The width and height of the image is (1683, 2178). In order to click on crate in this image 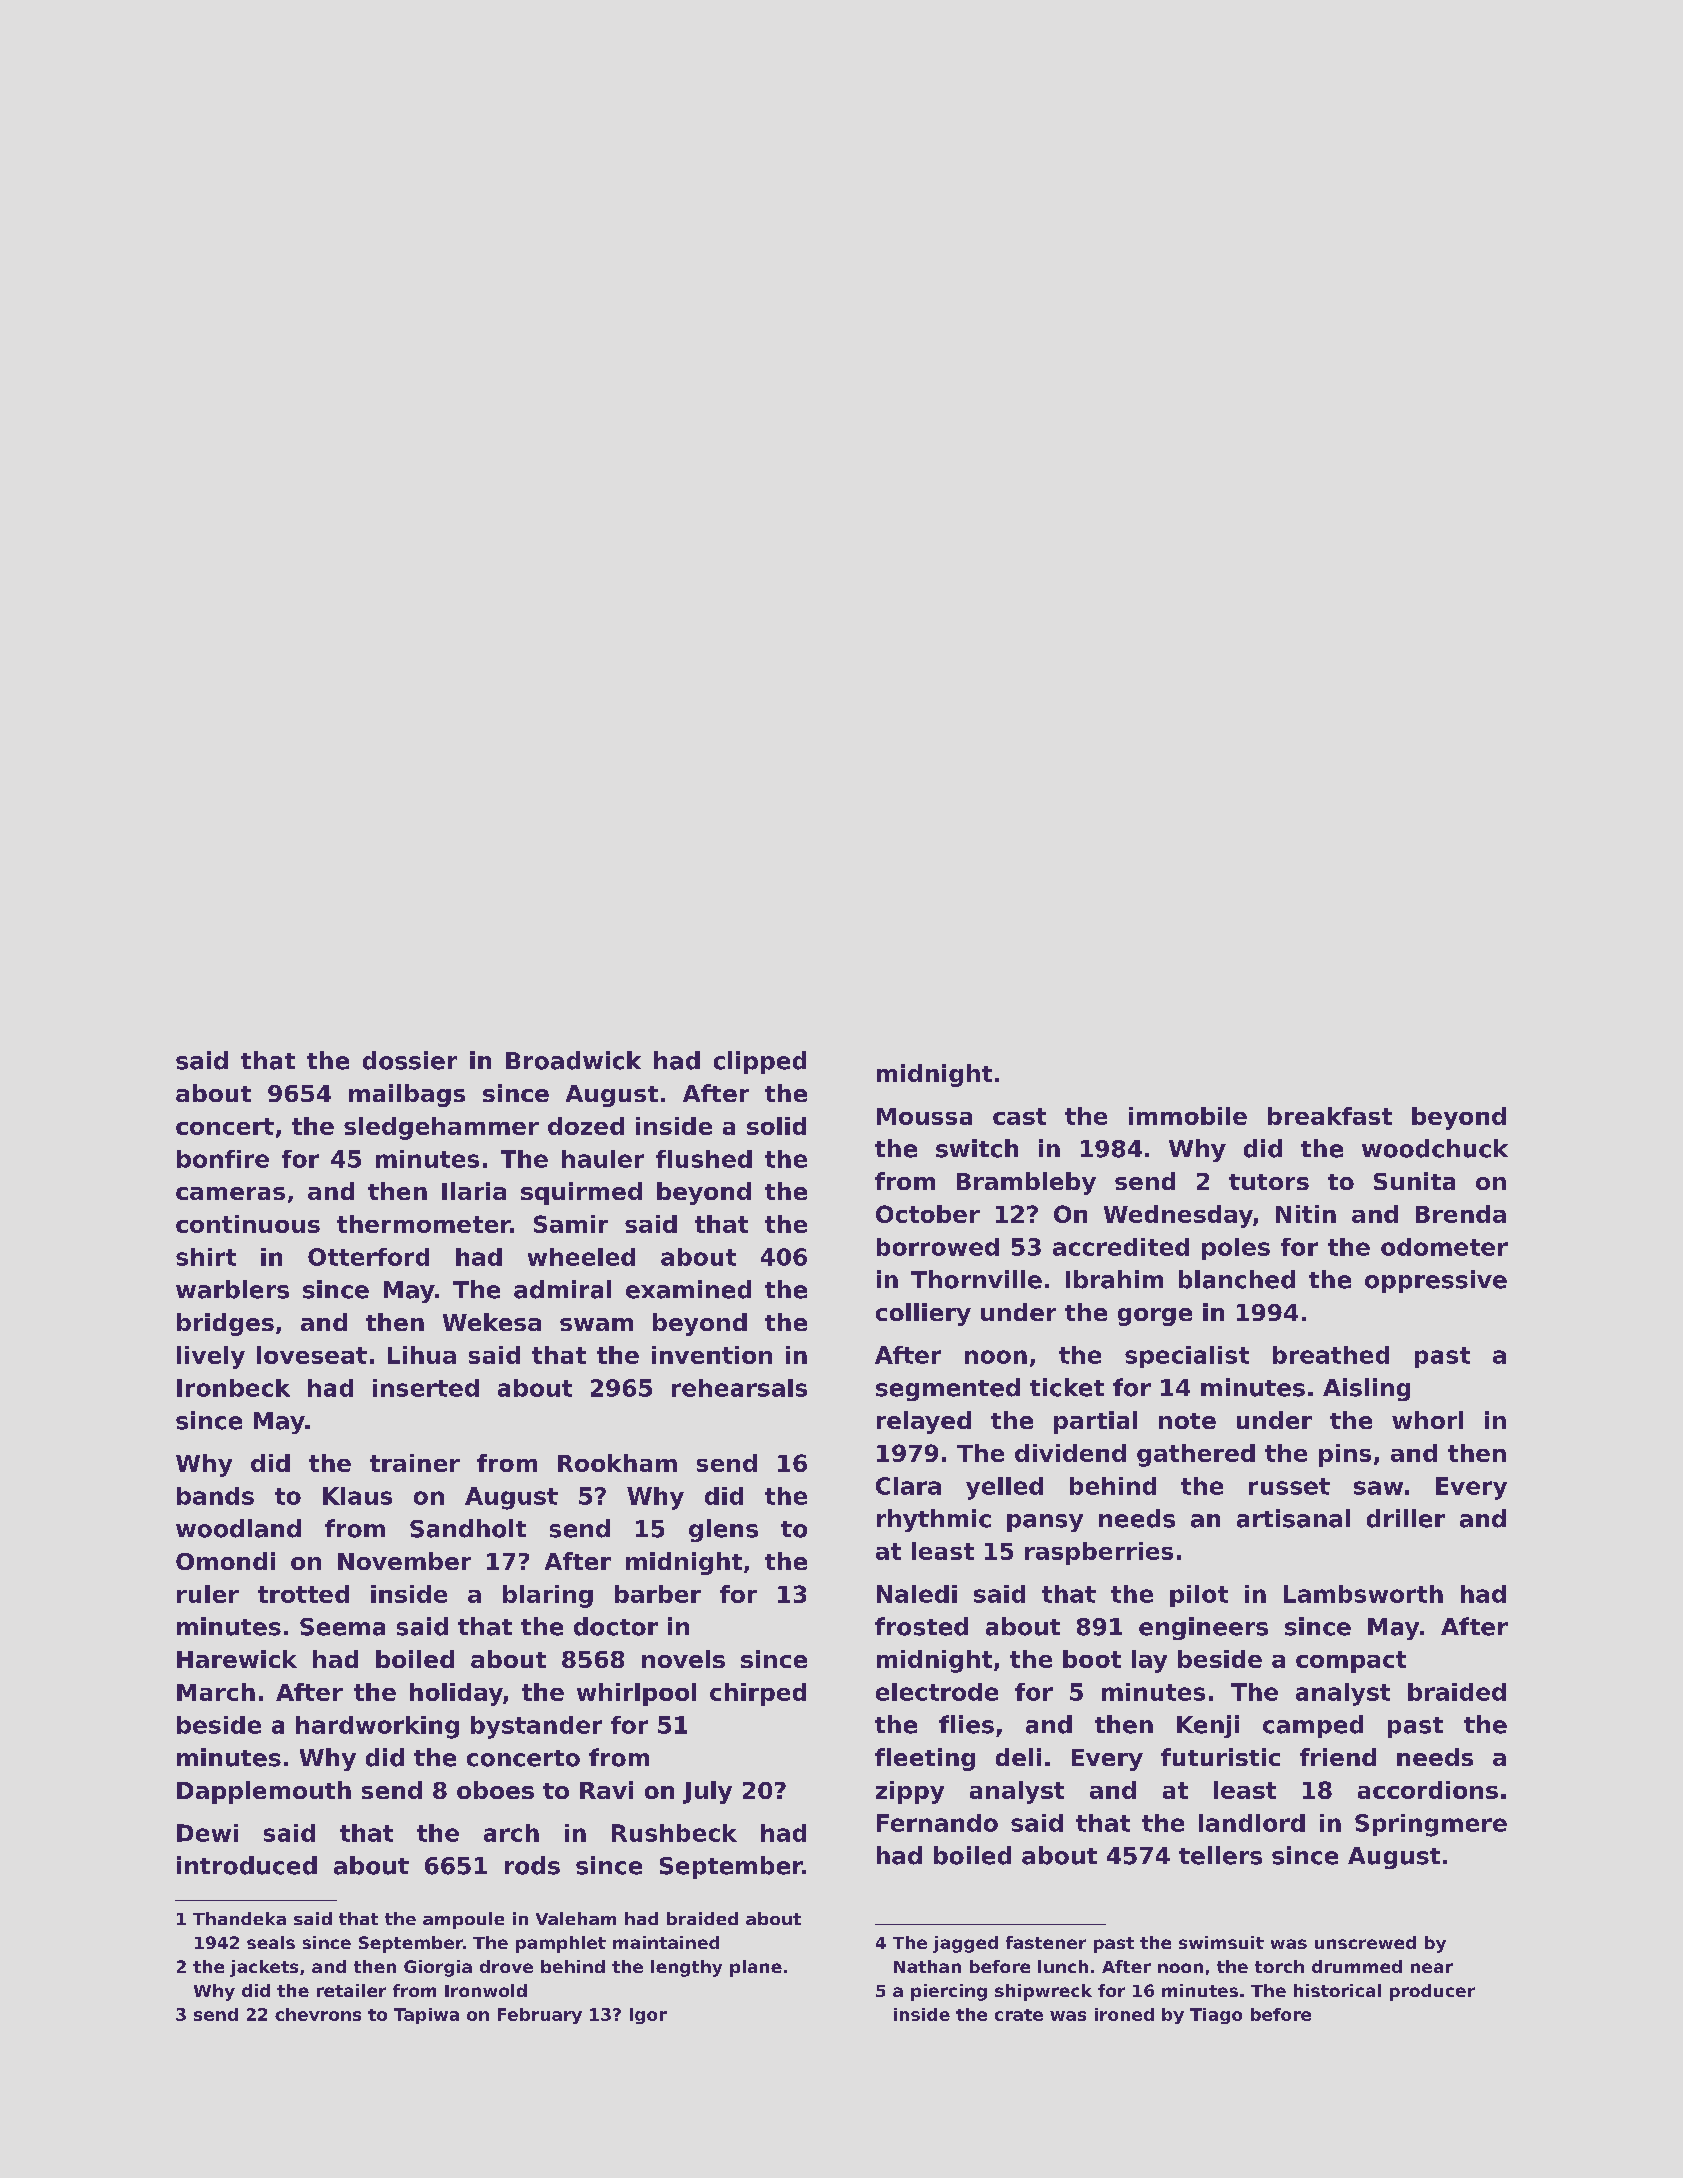, I will do `click(1019, 2015)`.
